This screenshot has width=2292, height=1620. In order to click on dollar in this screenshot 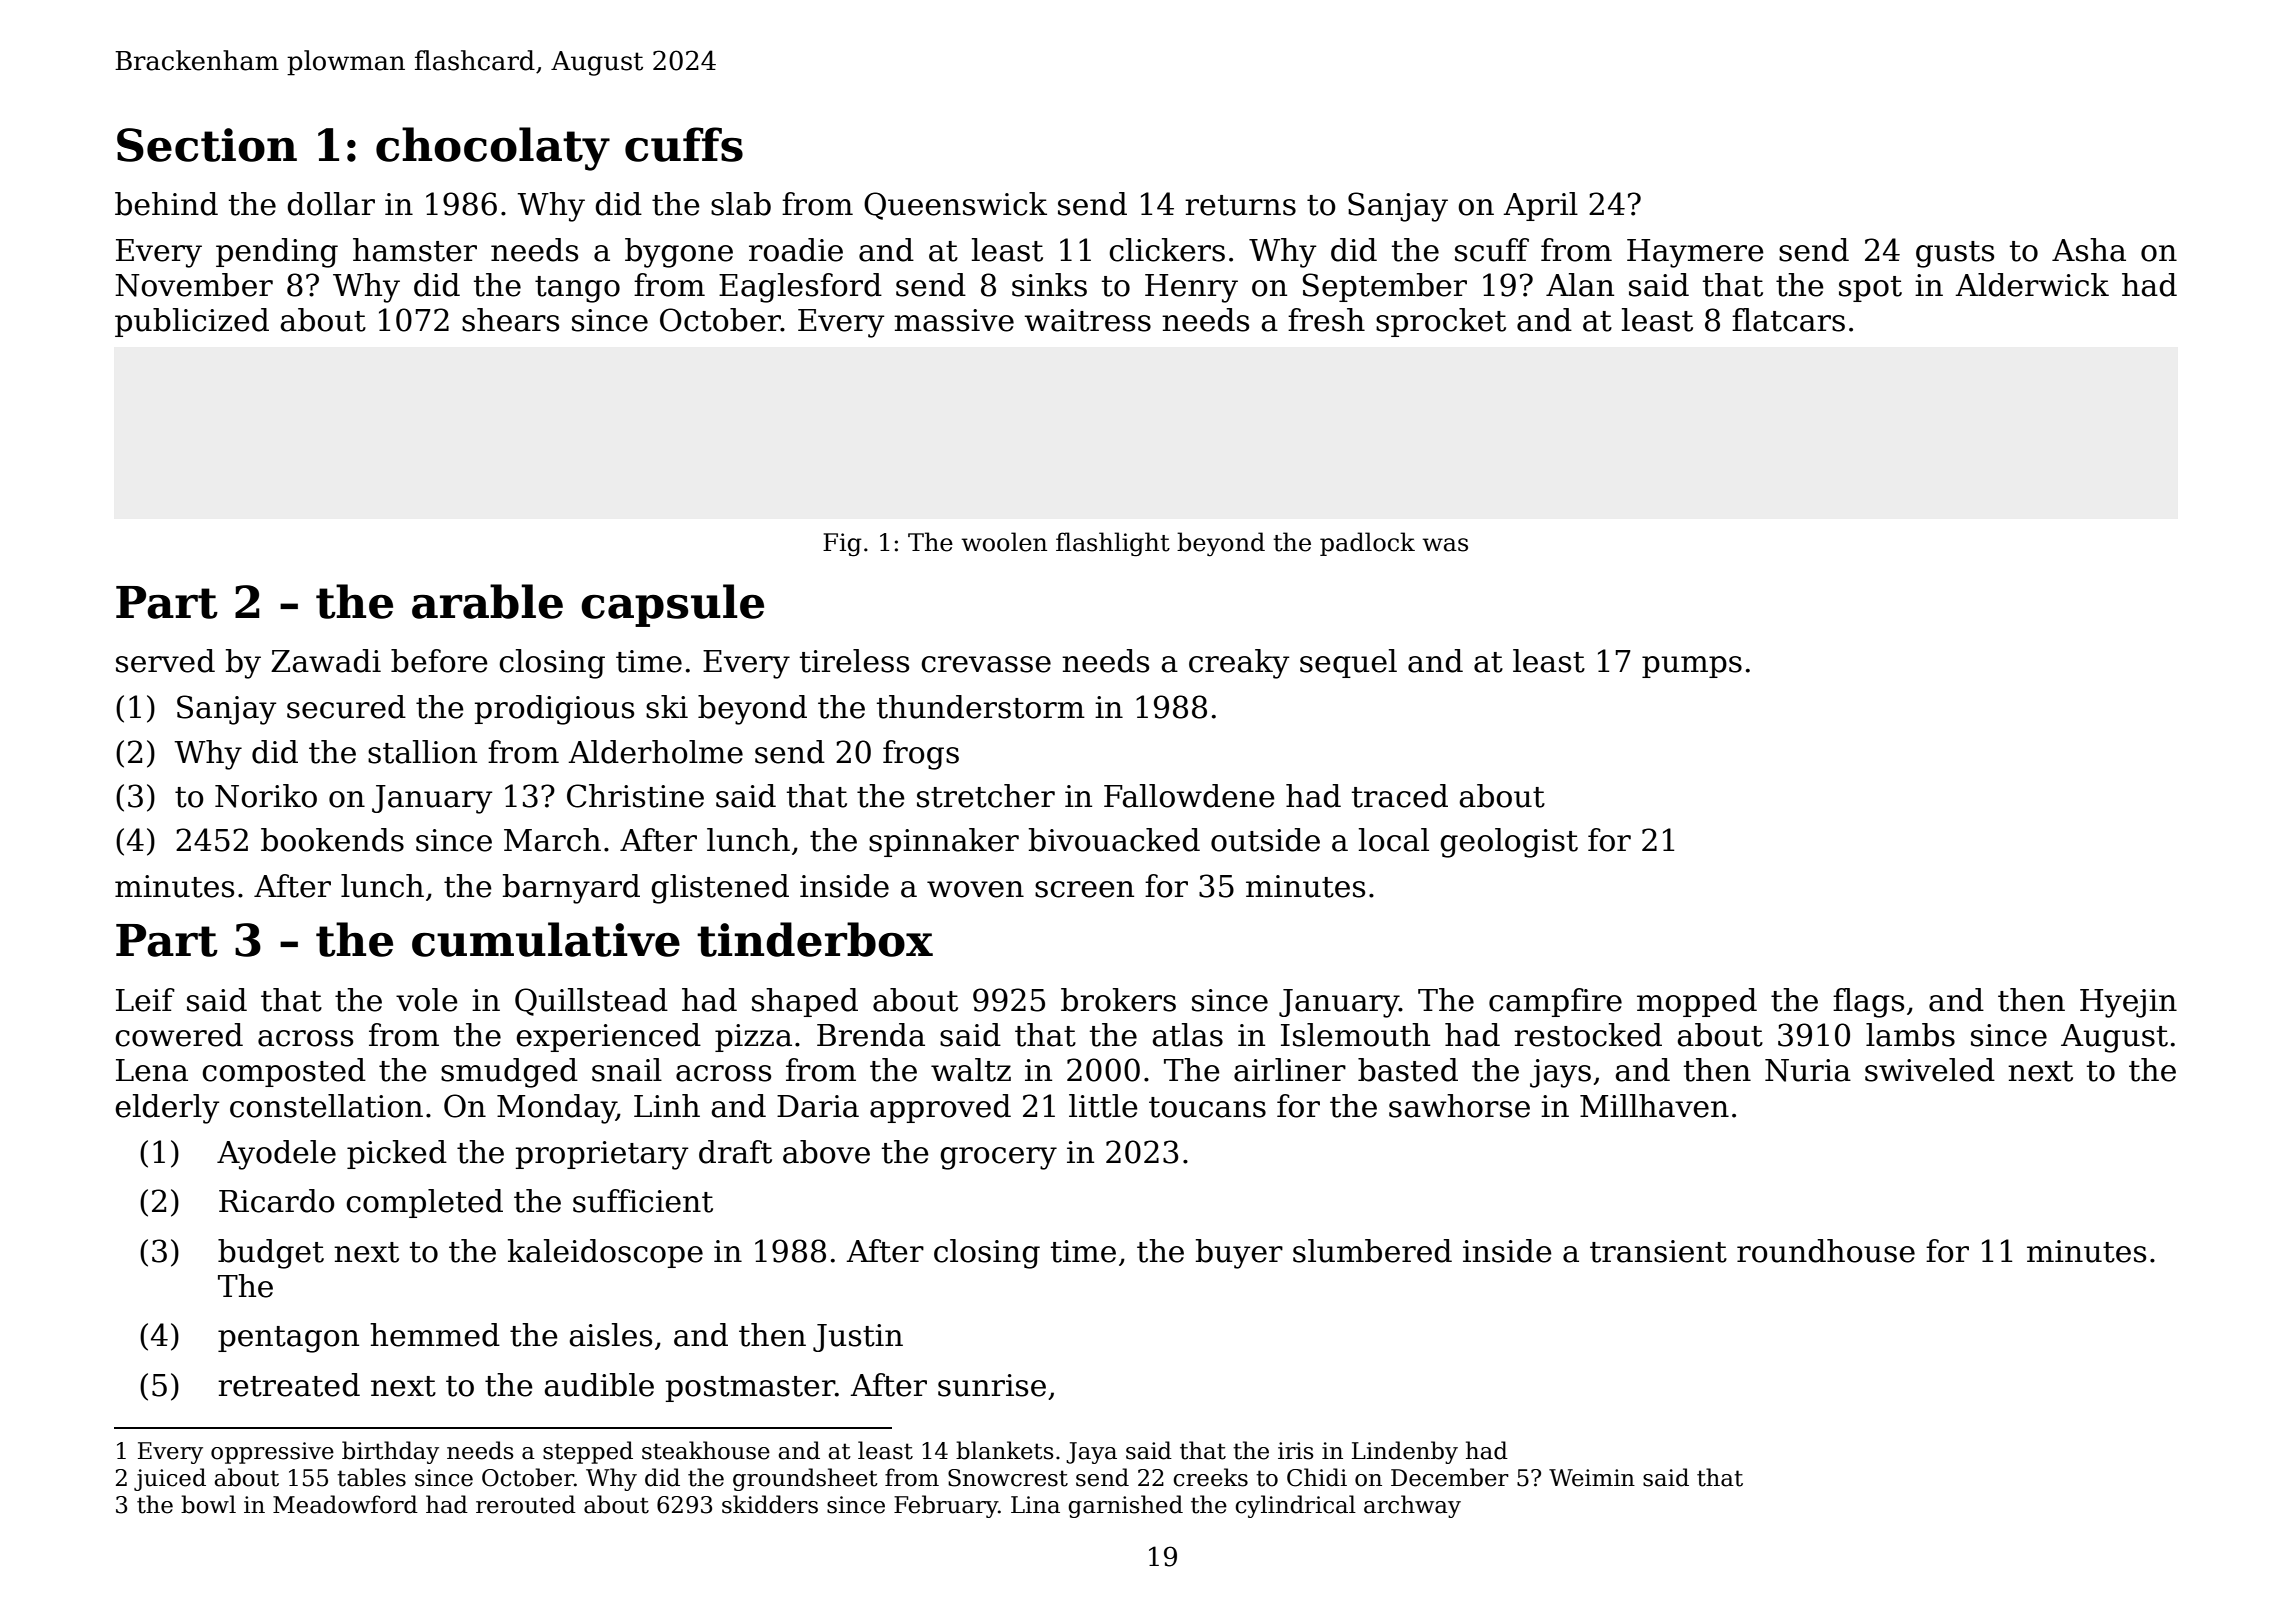, I will do `click(331, 204)`.
